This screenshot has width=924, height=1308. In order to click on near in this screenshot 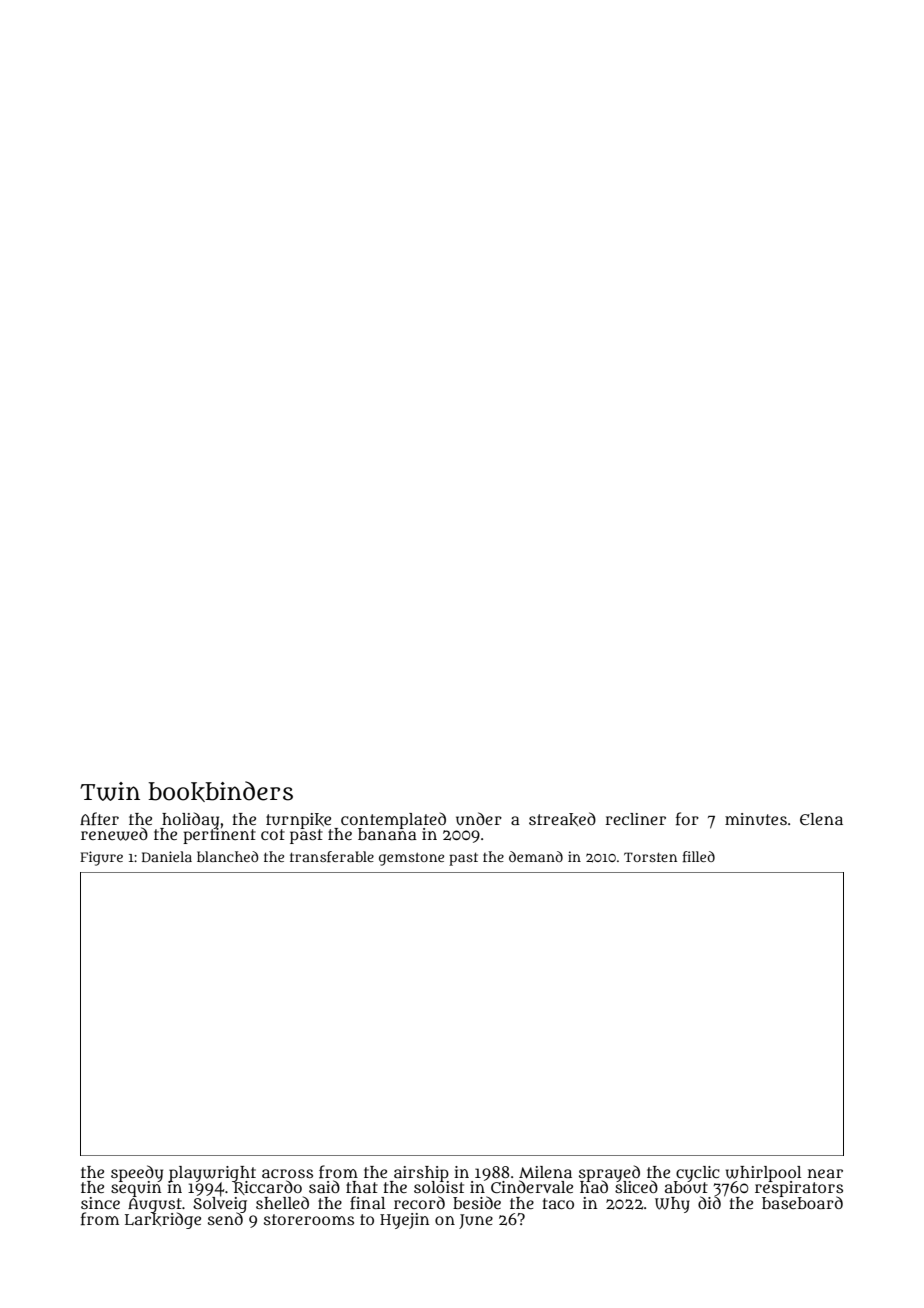, I will do `click(825, 1173)`.
